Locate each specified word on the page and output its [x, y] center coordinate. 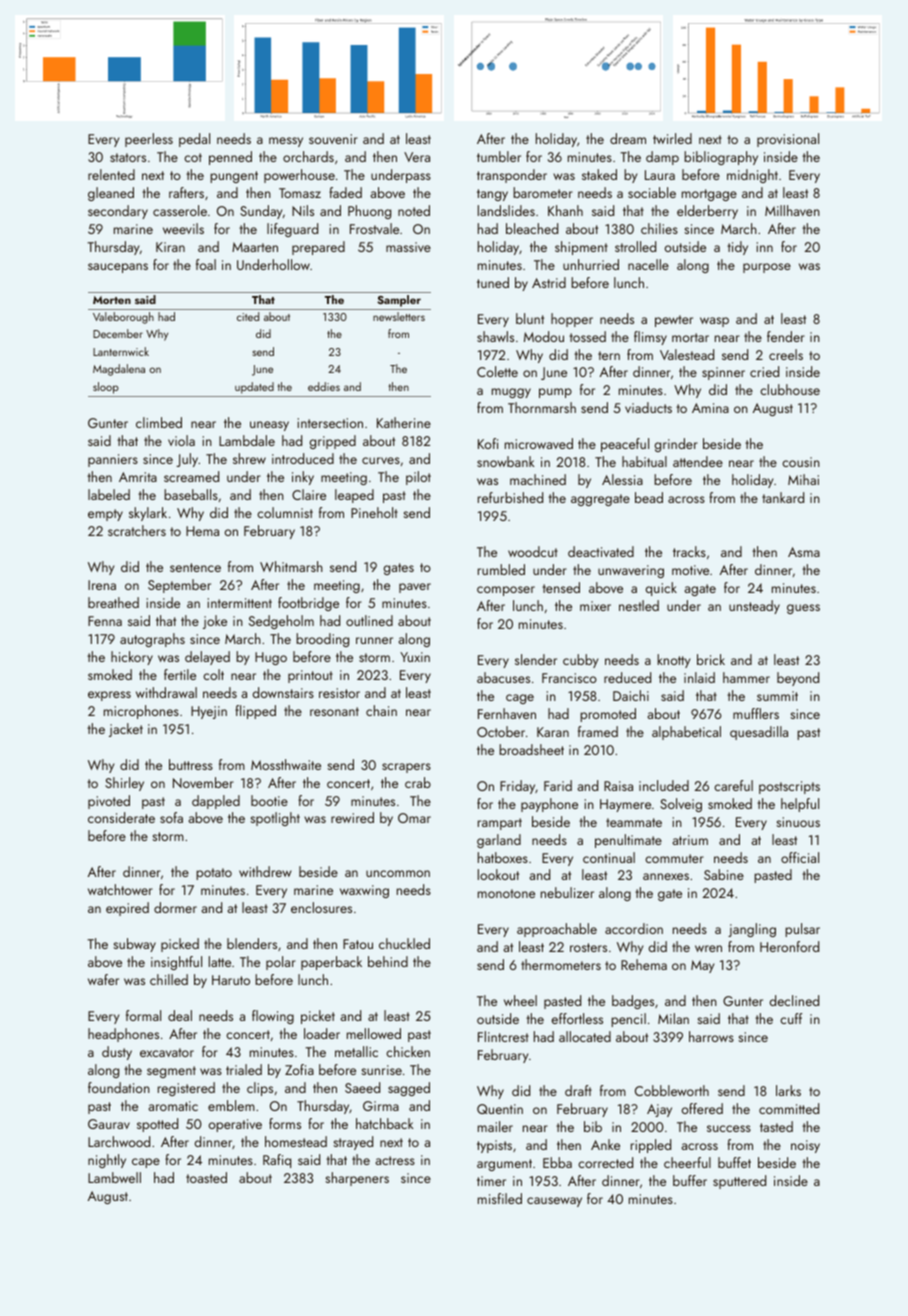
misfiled [500, 1198]
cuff [791, 1018]
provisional [788, 140]
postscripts [789, 787]
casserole [180, 210]
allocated [585, 1036]
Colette [497, 371]
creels [786, 354]
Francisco [569, 678]
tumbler [499, 156]
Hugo [271, 658]
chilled [169, 979]
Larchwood [119, 1141]
